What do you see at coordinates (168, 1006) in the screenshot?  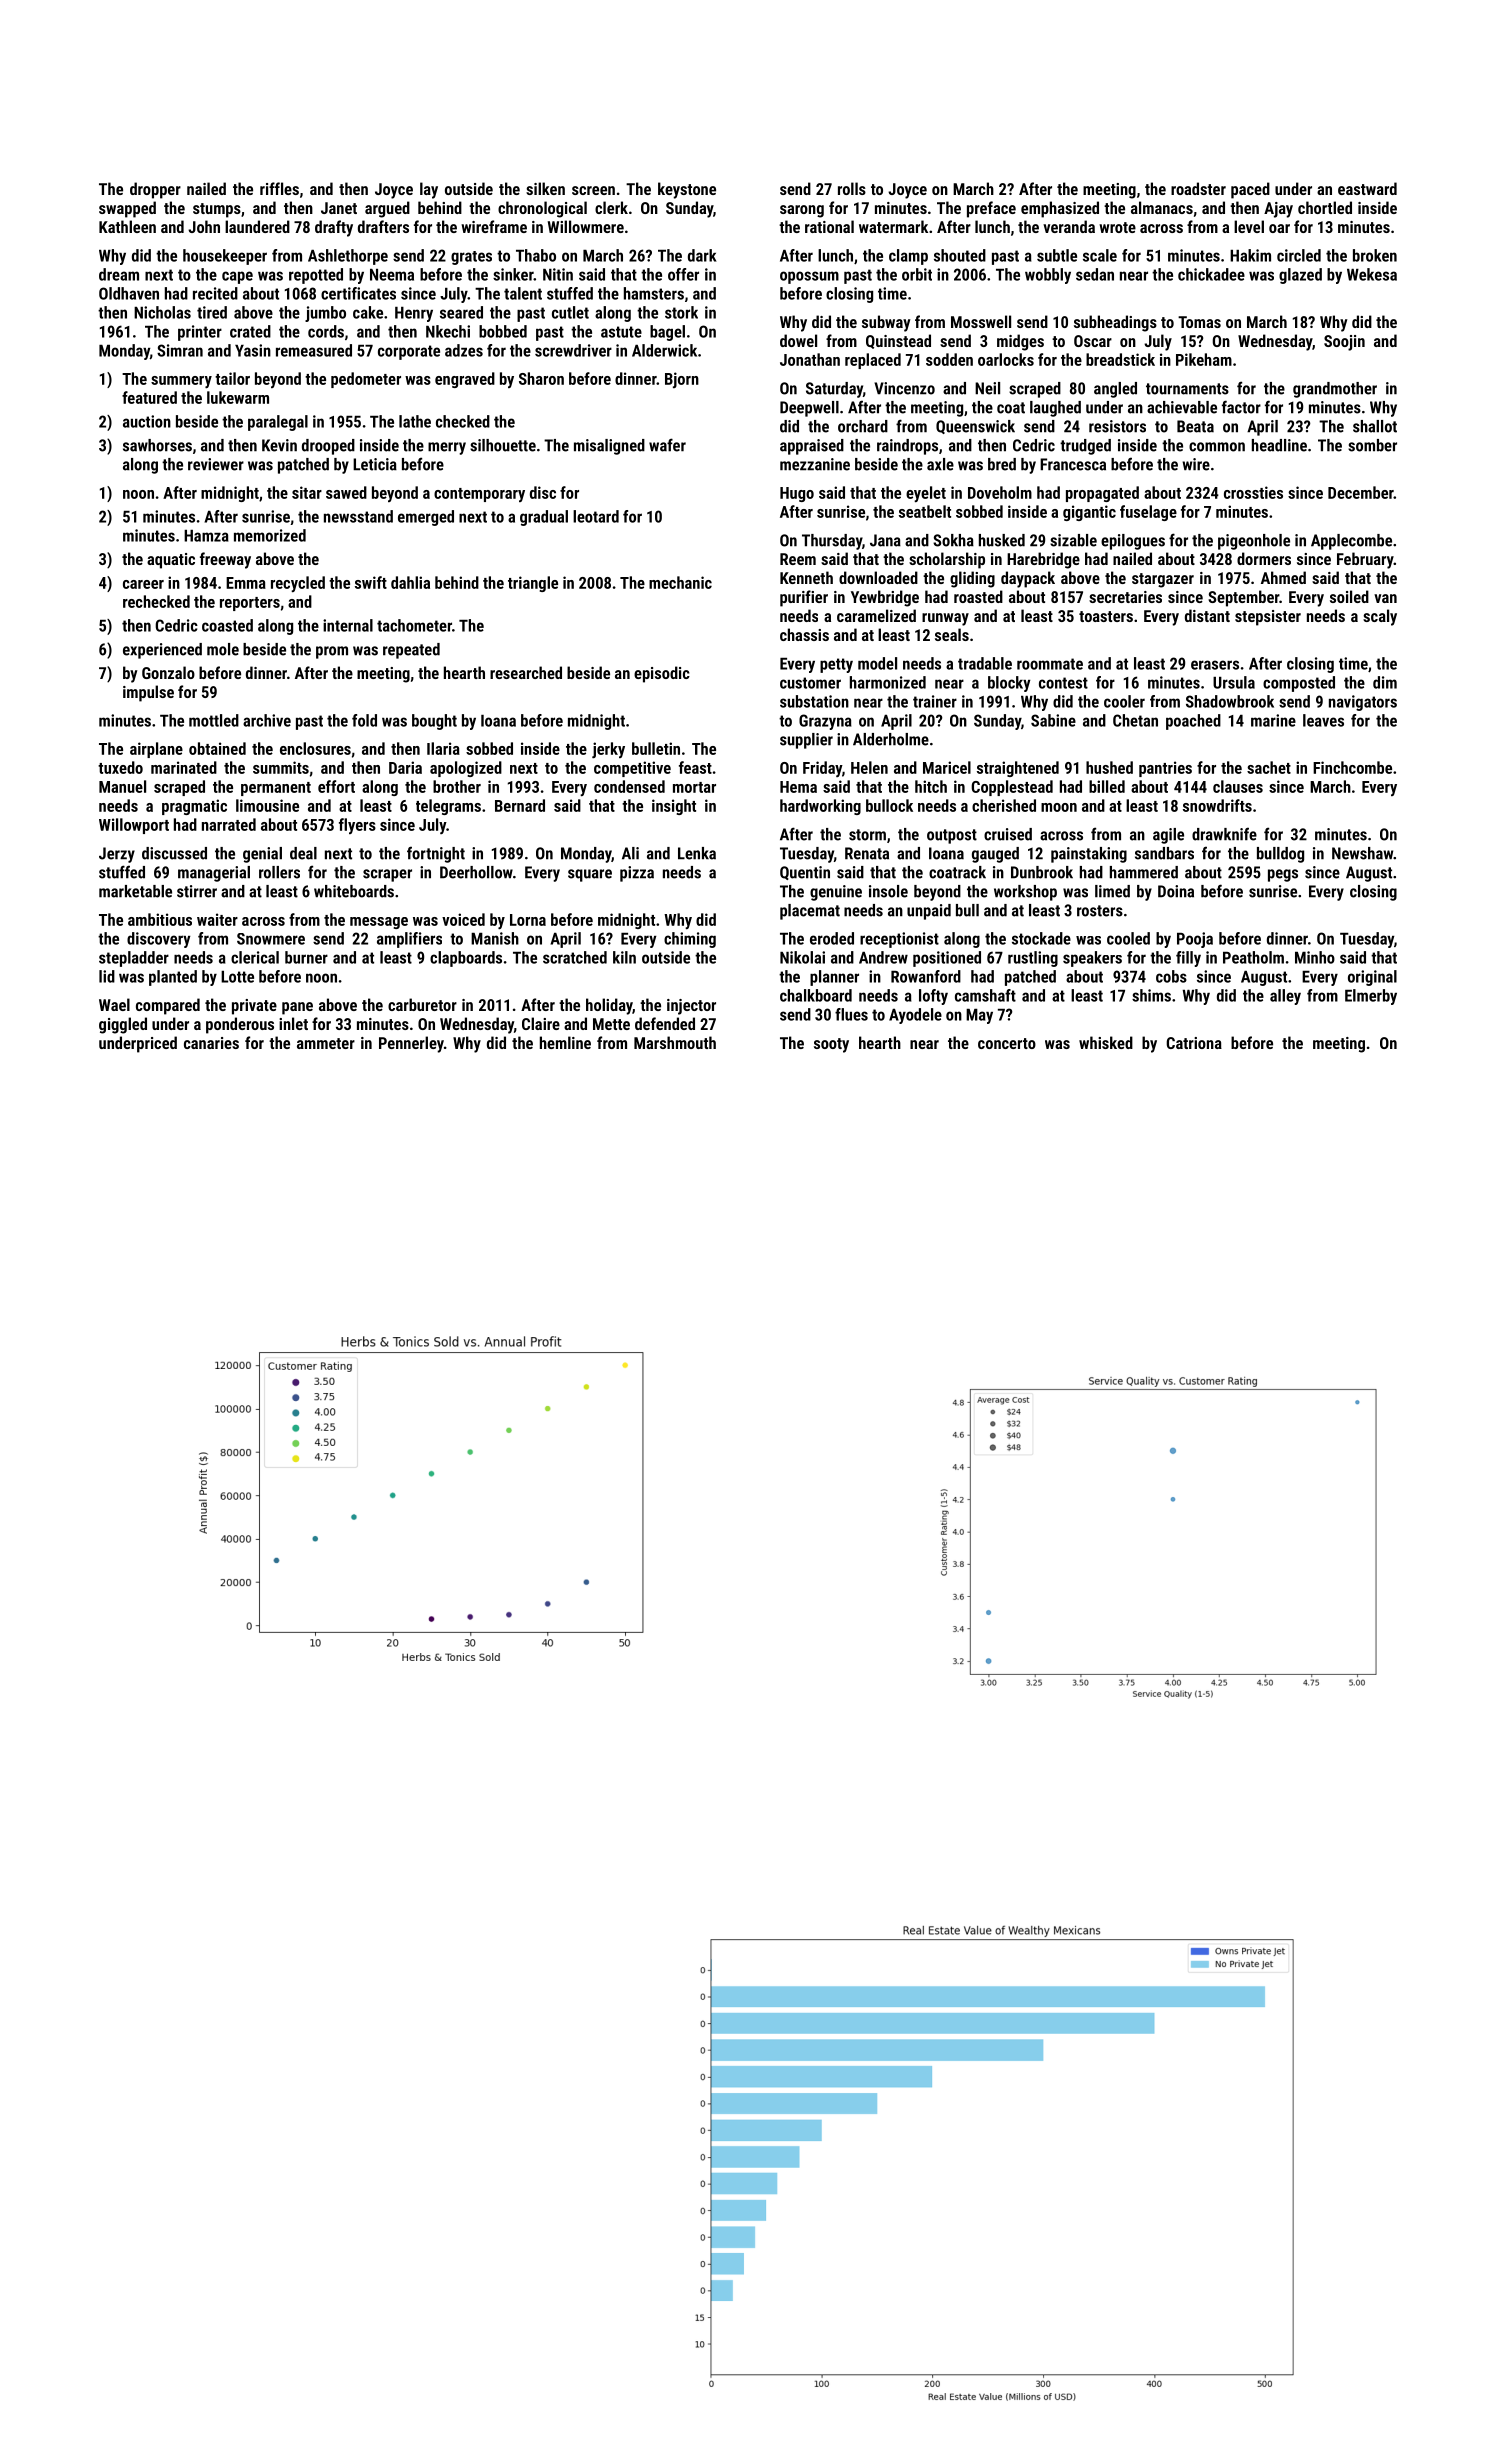 I see `compared` at bounding box center [168, 1006].
